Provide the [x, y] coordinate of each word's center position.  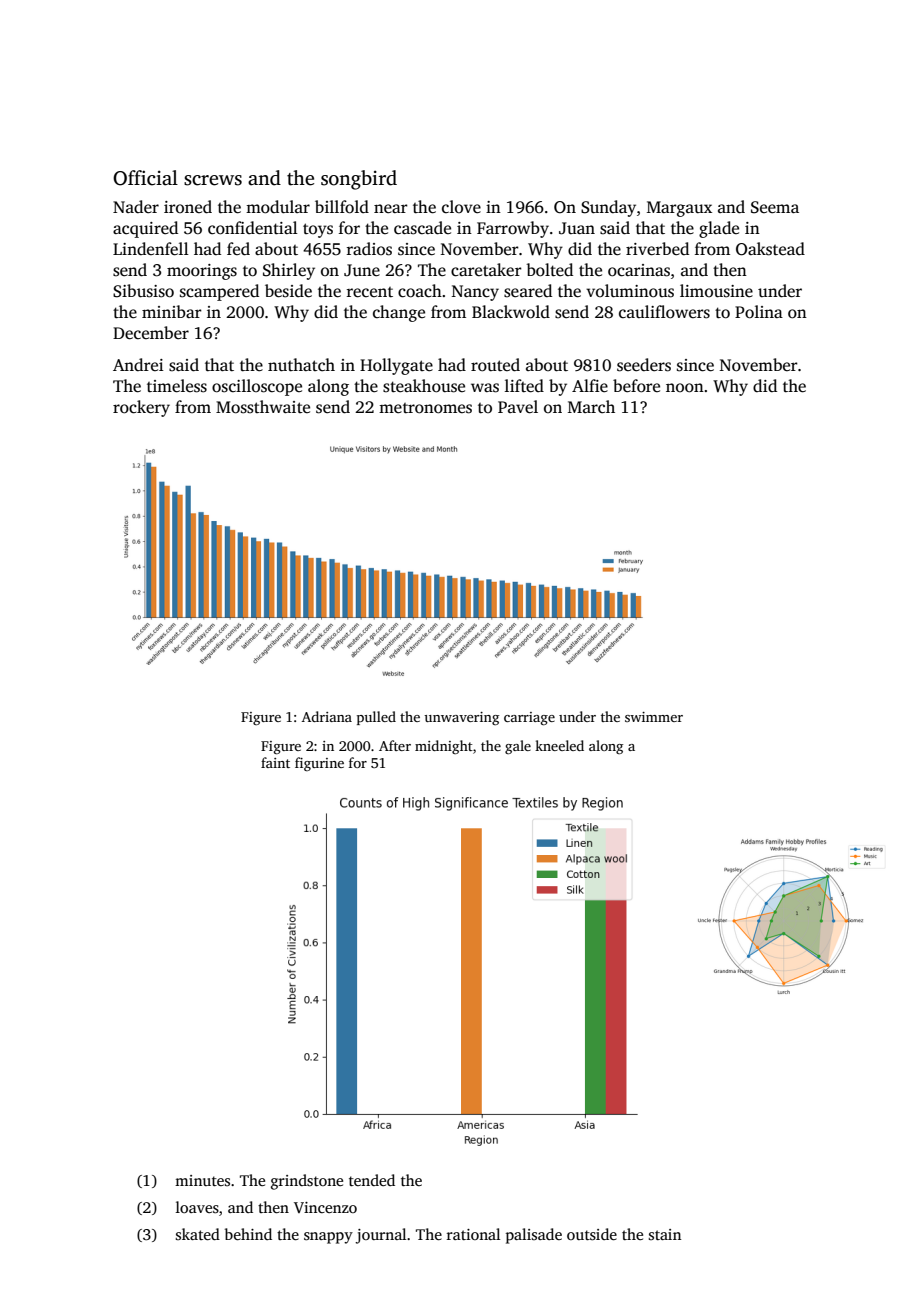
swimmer [654, 717]
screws [213, 180]
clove [461, 207]
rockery [141, 408]
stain [665, 1234]
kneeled [559, 745]
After [395, 745]
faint [275, 762]
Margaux [679, 209]
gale [518, 747]
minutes [202, 1180]
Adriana [327, 716]
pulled [376, 718]
